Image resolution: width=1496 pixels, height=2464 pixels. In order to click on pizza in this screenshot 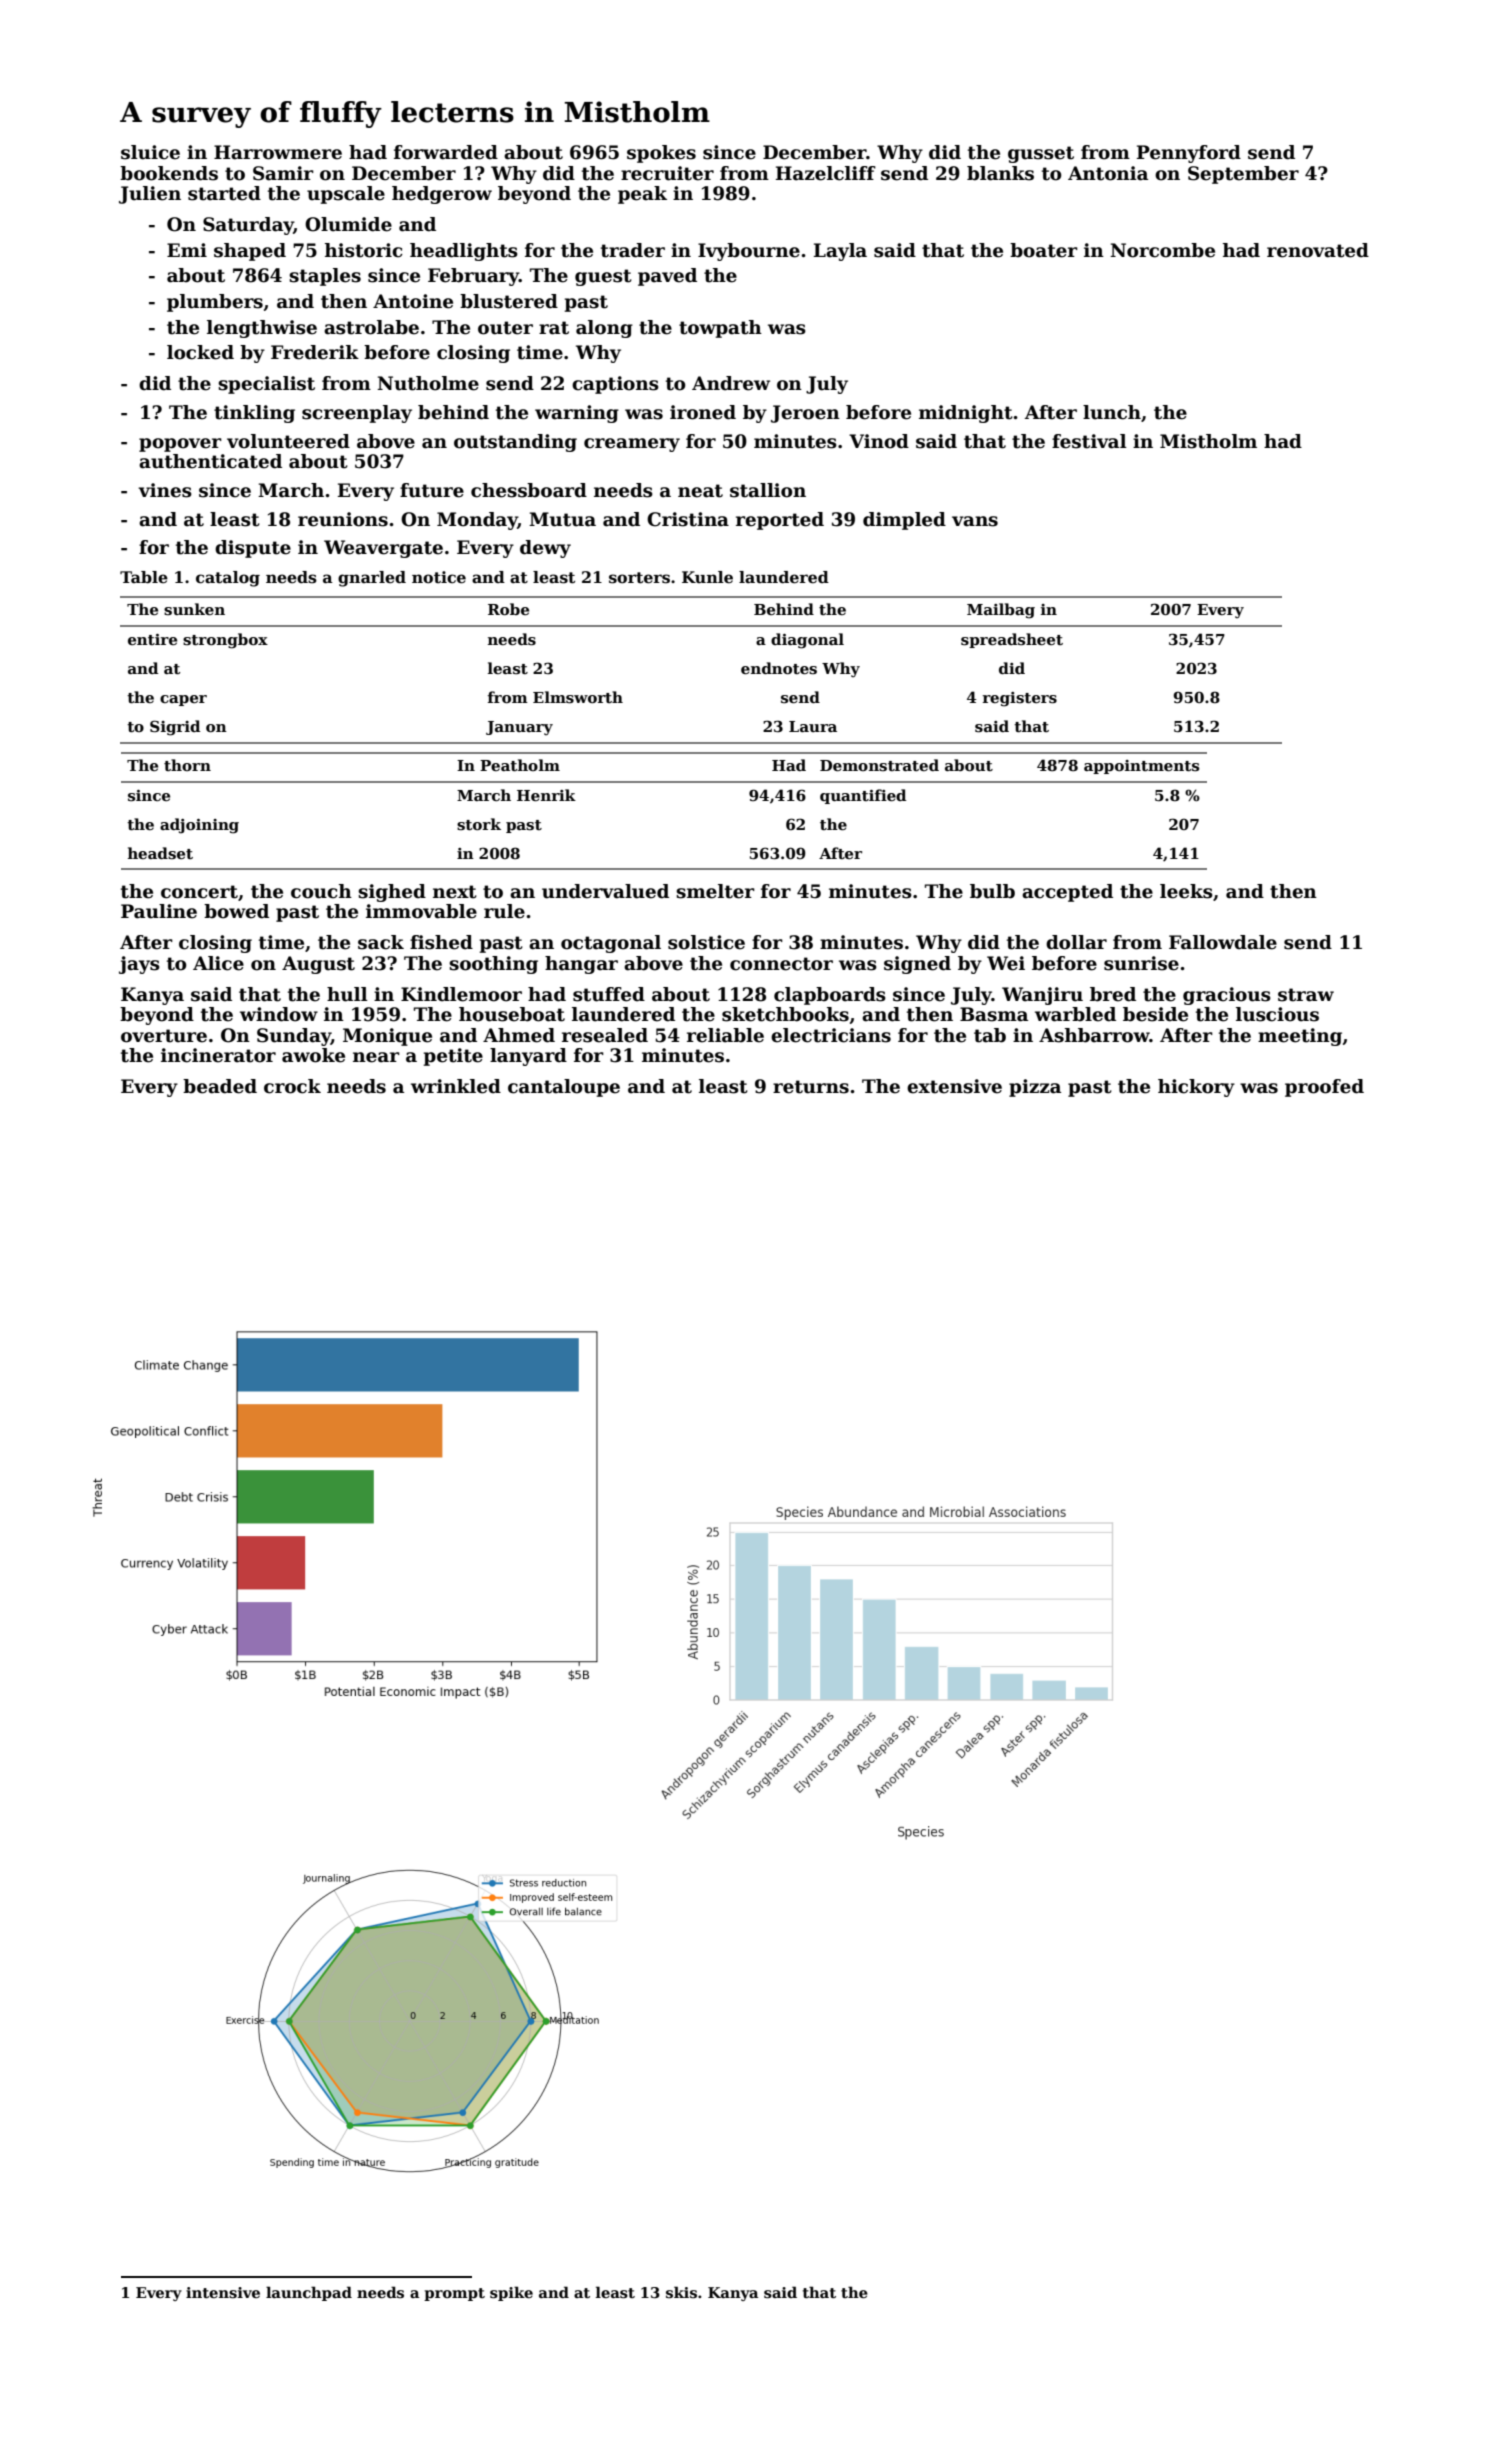, I will do `click(1035, 1088)`.
